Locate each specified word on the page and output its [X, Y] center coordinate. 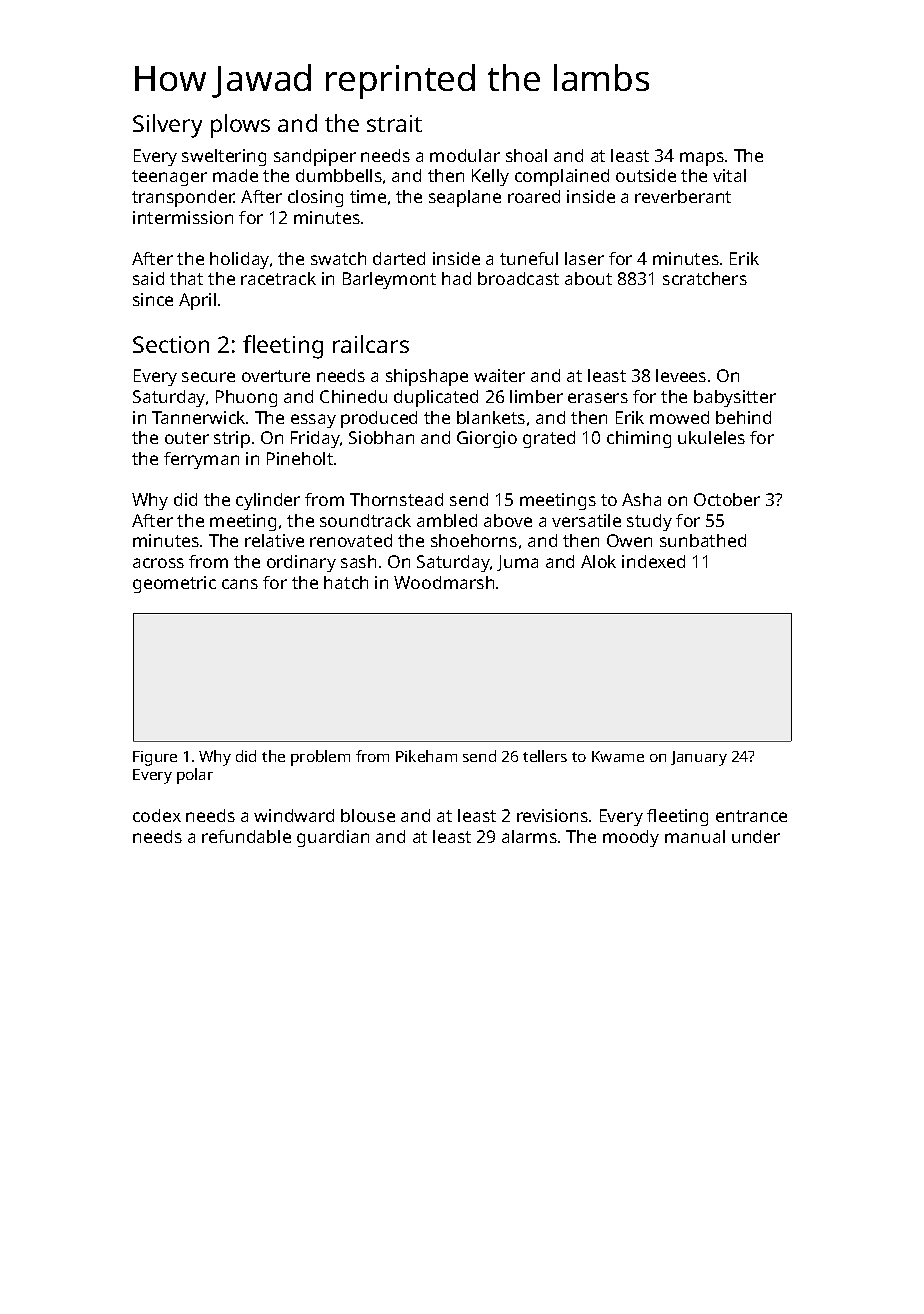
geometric [174, 584]
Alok [598, 561]
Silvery [167, 126]
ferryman [201, 460]
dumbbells [339, 175]
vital [729, 175]
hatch [346, 582]
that [186, 278]
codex [157, 815]
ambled [447, 520]
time [368, 196]
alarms [529, 836]
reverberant [683, 196]
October [727, 499]
